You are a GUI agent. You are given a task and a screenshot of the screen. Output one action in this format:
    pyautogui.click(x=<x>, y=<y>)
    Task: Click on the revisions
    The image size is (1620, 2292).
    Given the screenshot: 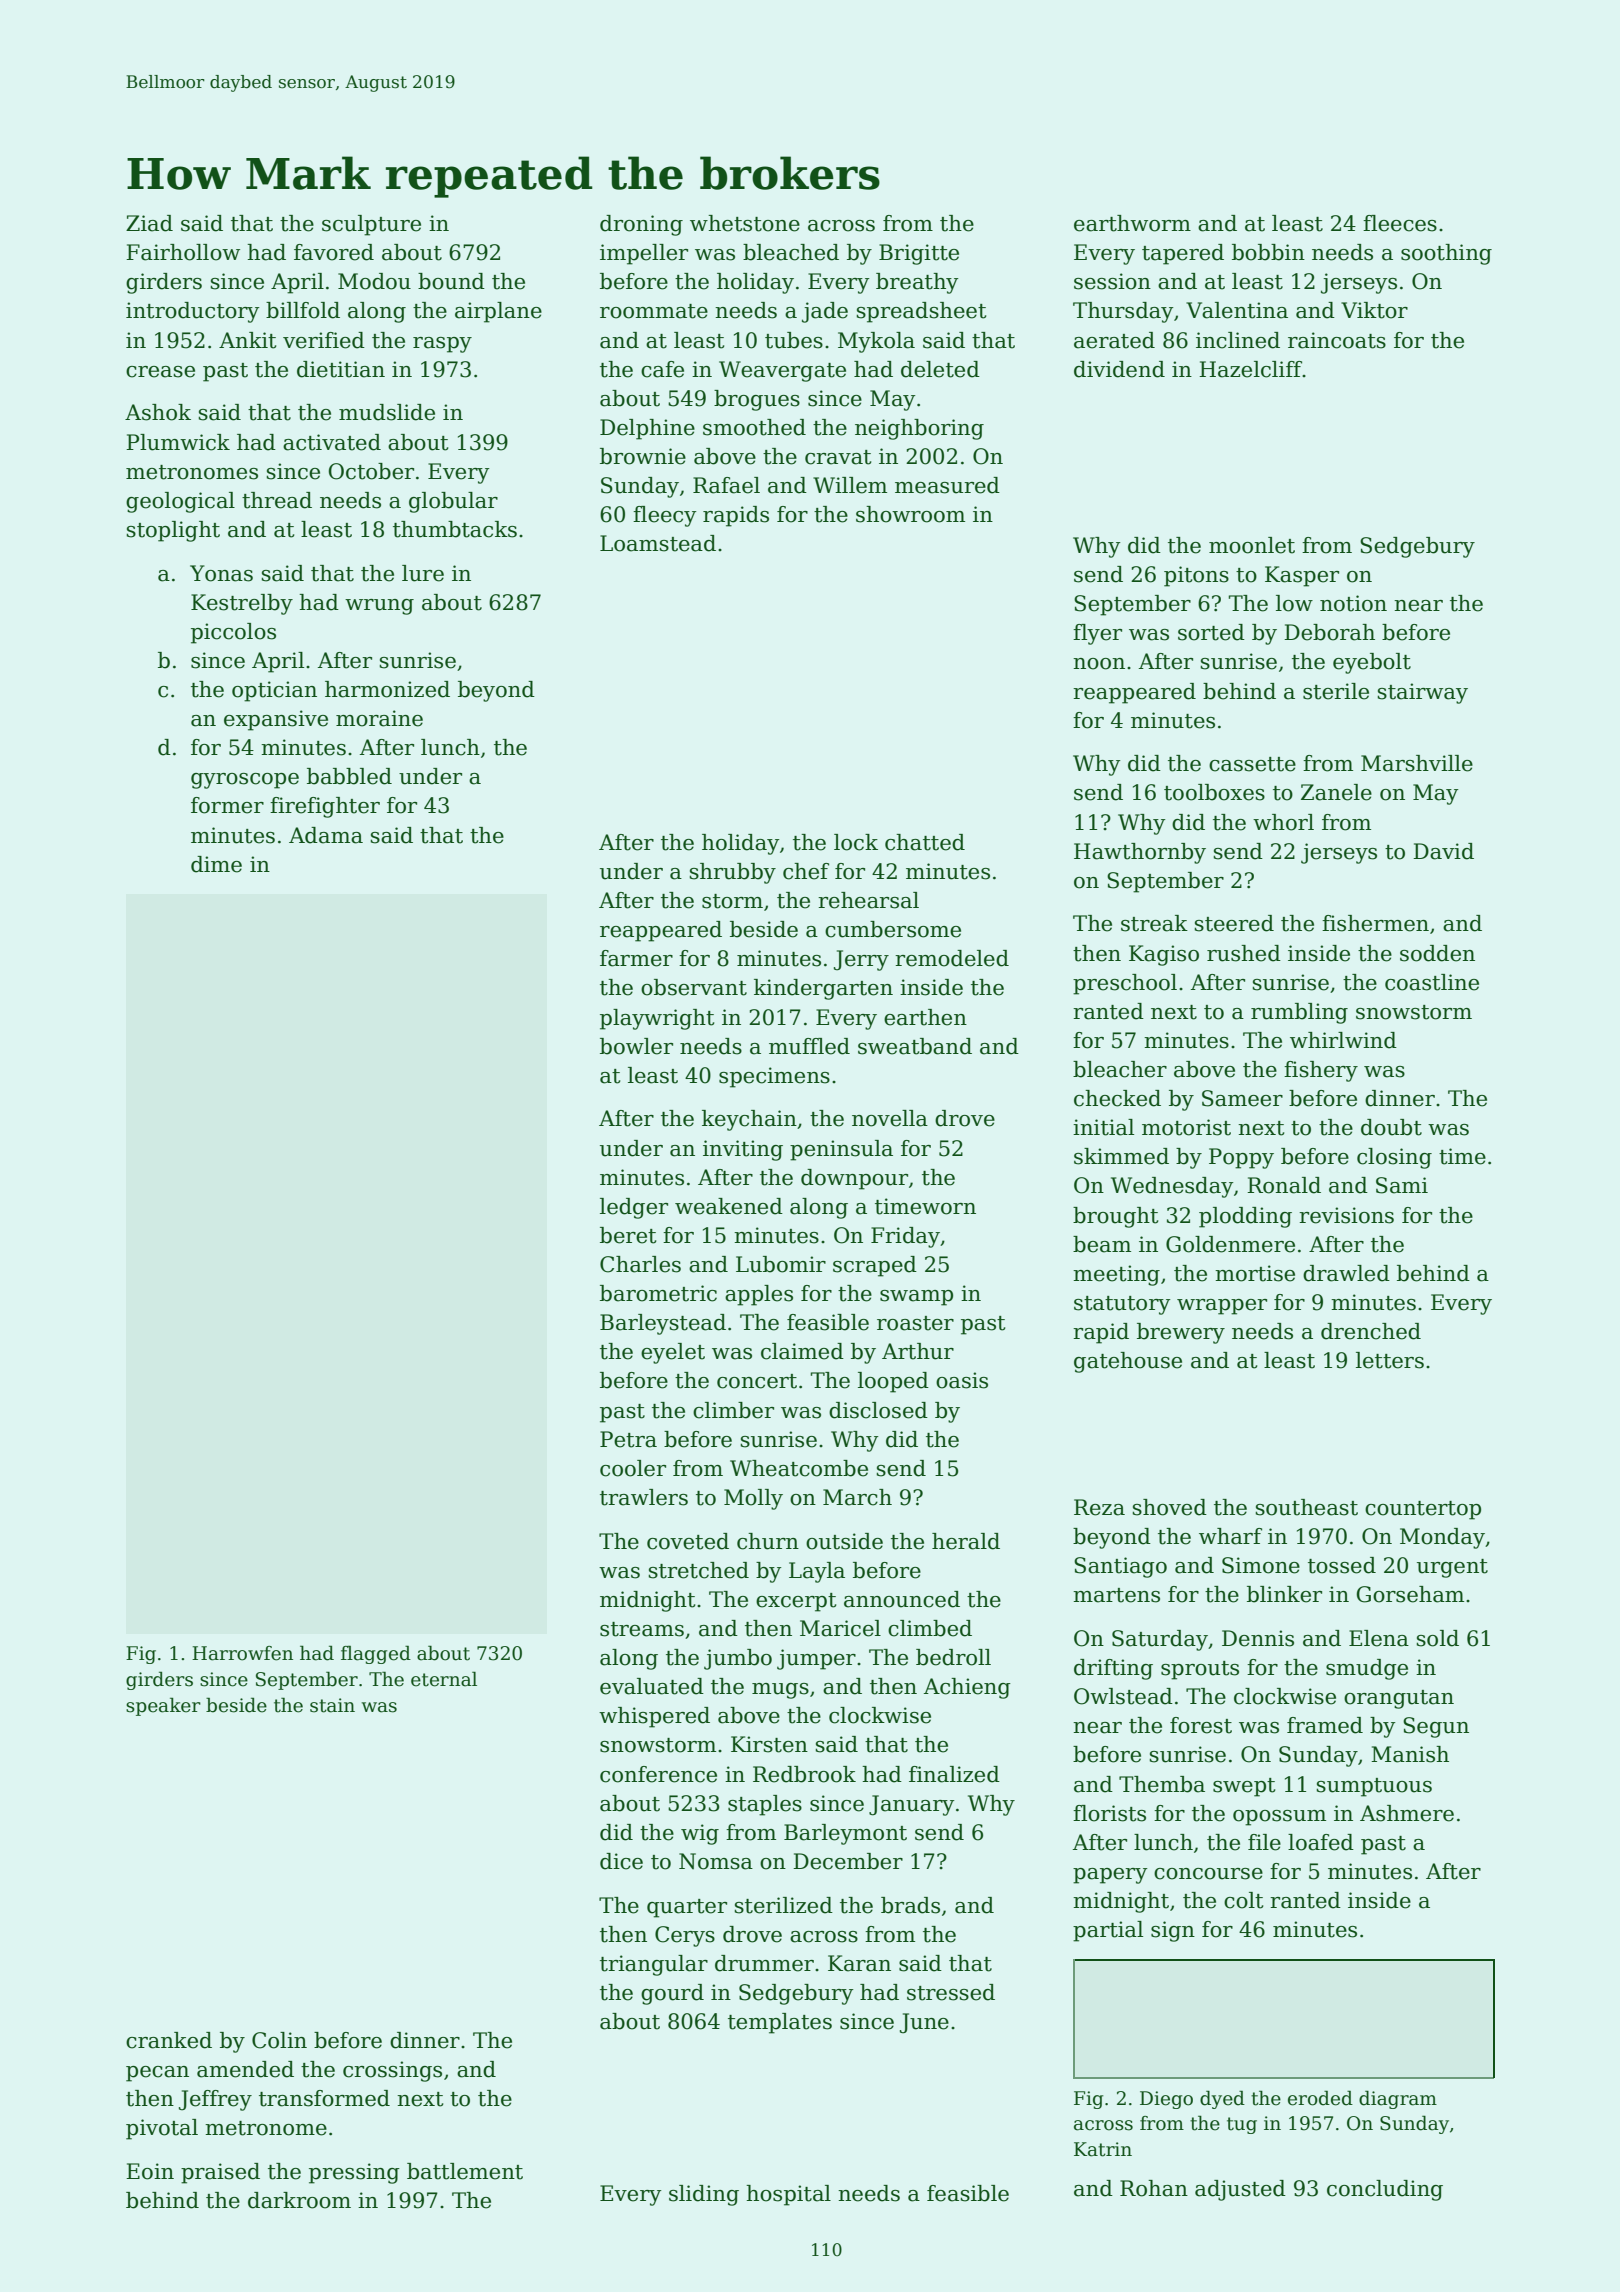 What is the action you would take?
    pyautogui.click(x=1346, y=1215)
